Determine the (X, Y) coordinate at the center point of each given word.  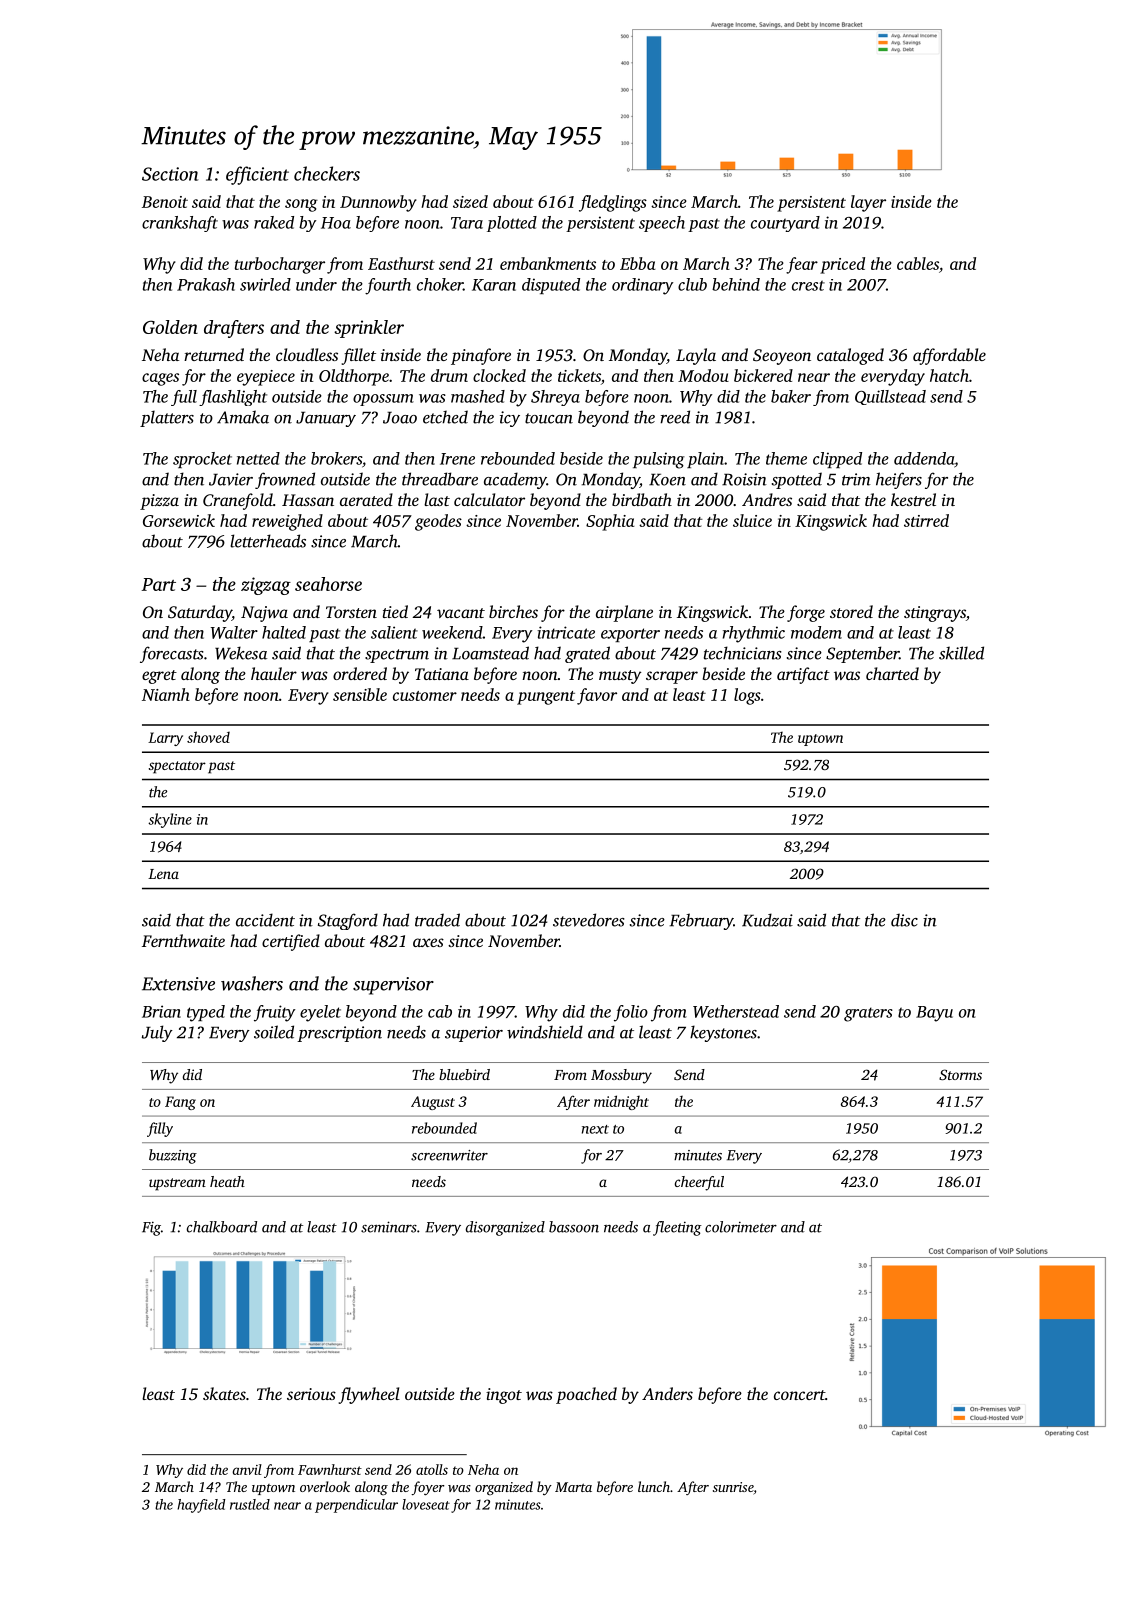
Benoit (165, 202)
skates (224, 1393)
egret (159, 677)
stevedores (589, 920)
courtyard (785, 224)
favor (597, 696)
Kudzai (767, 920)
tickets (579, 375)
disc (904, 920)
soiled (274, 1032)
